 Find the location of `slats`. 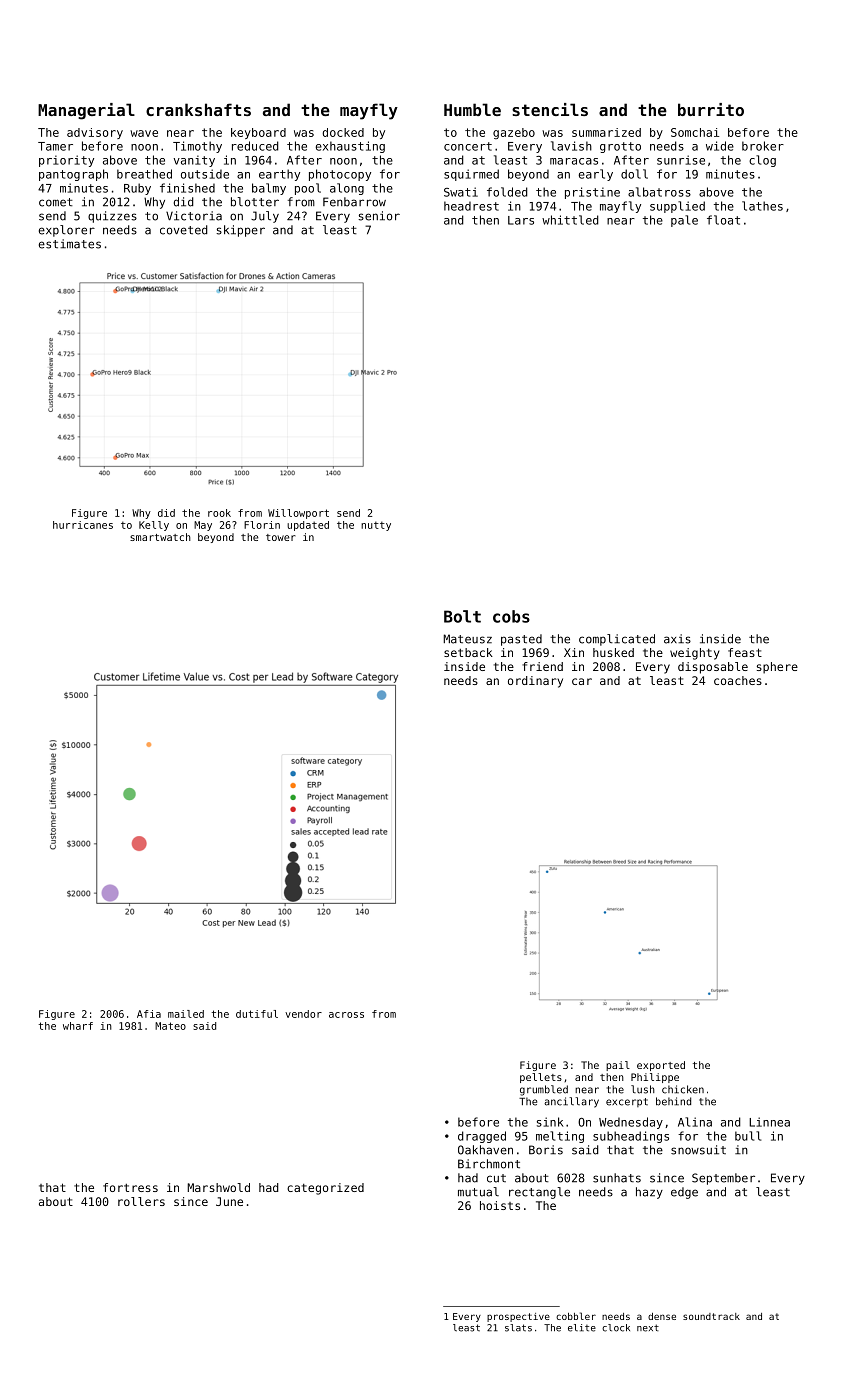

slats is located at coordinates (518, 1328).
